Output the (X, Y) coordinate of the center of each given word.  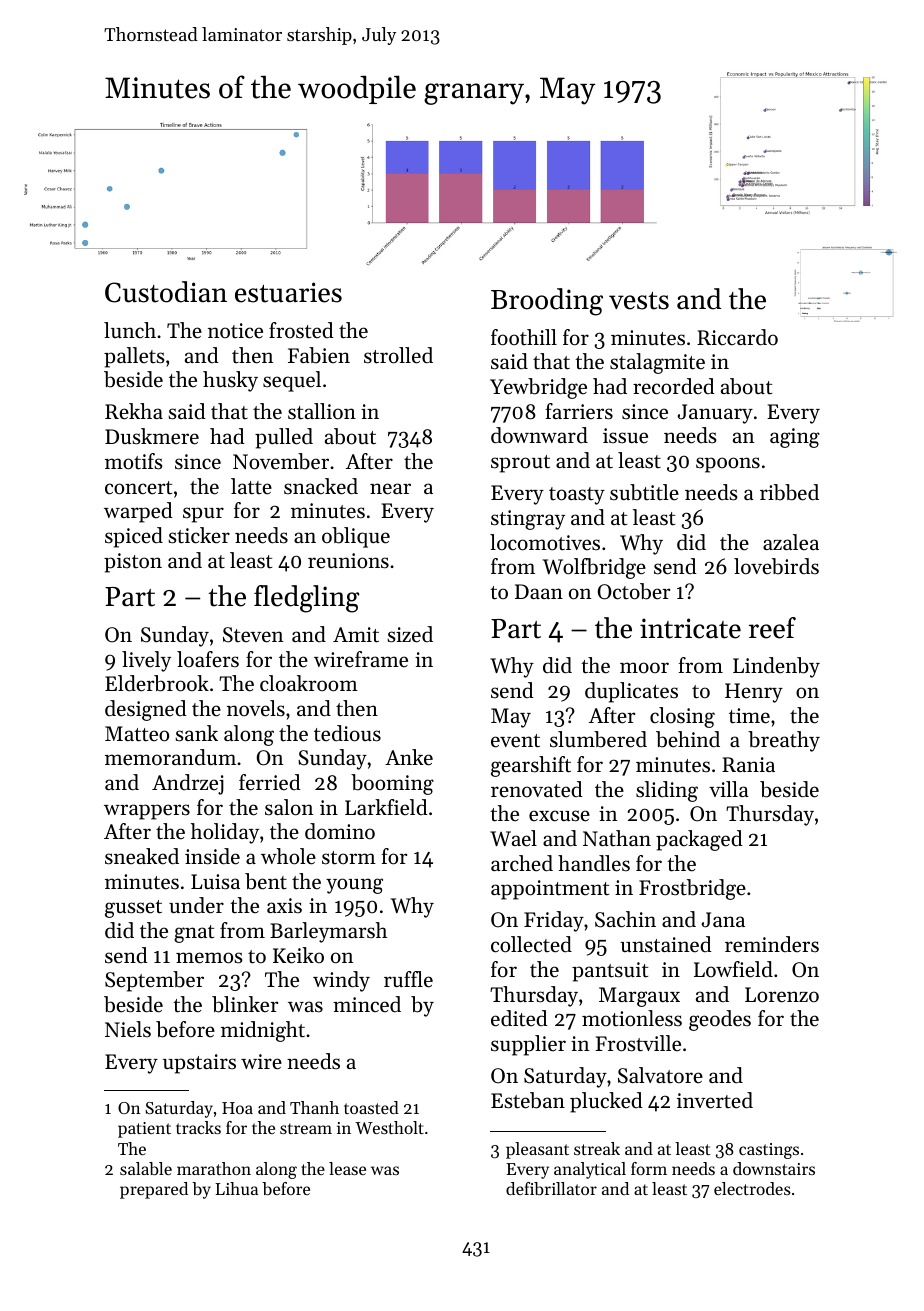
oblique (356, 537)
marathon (214, 1168)
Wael (513, 838)
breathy (784, 741)
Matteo (137, 734)
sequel (292, 381)
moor (644, 668)
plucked (606, 1102)
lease (347, 1168)
